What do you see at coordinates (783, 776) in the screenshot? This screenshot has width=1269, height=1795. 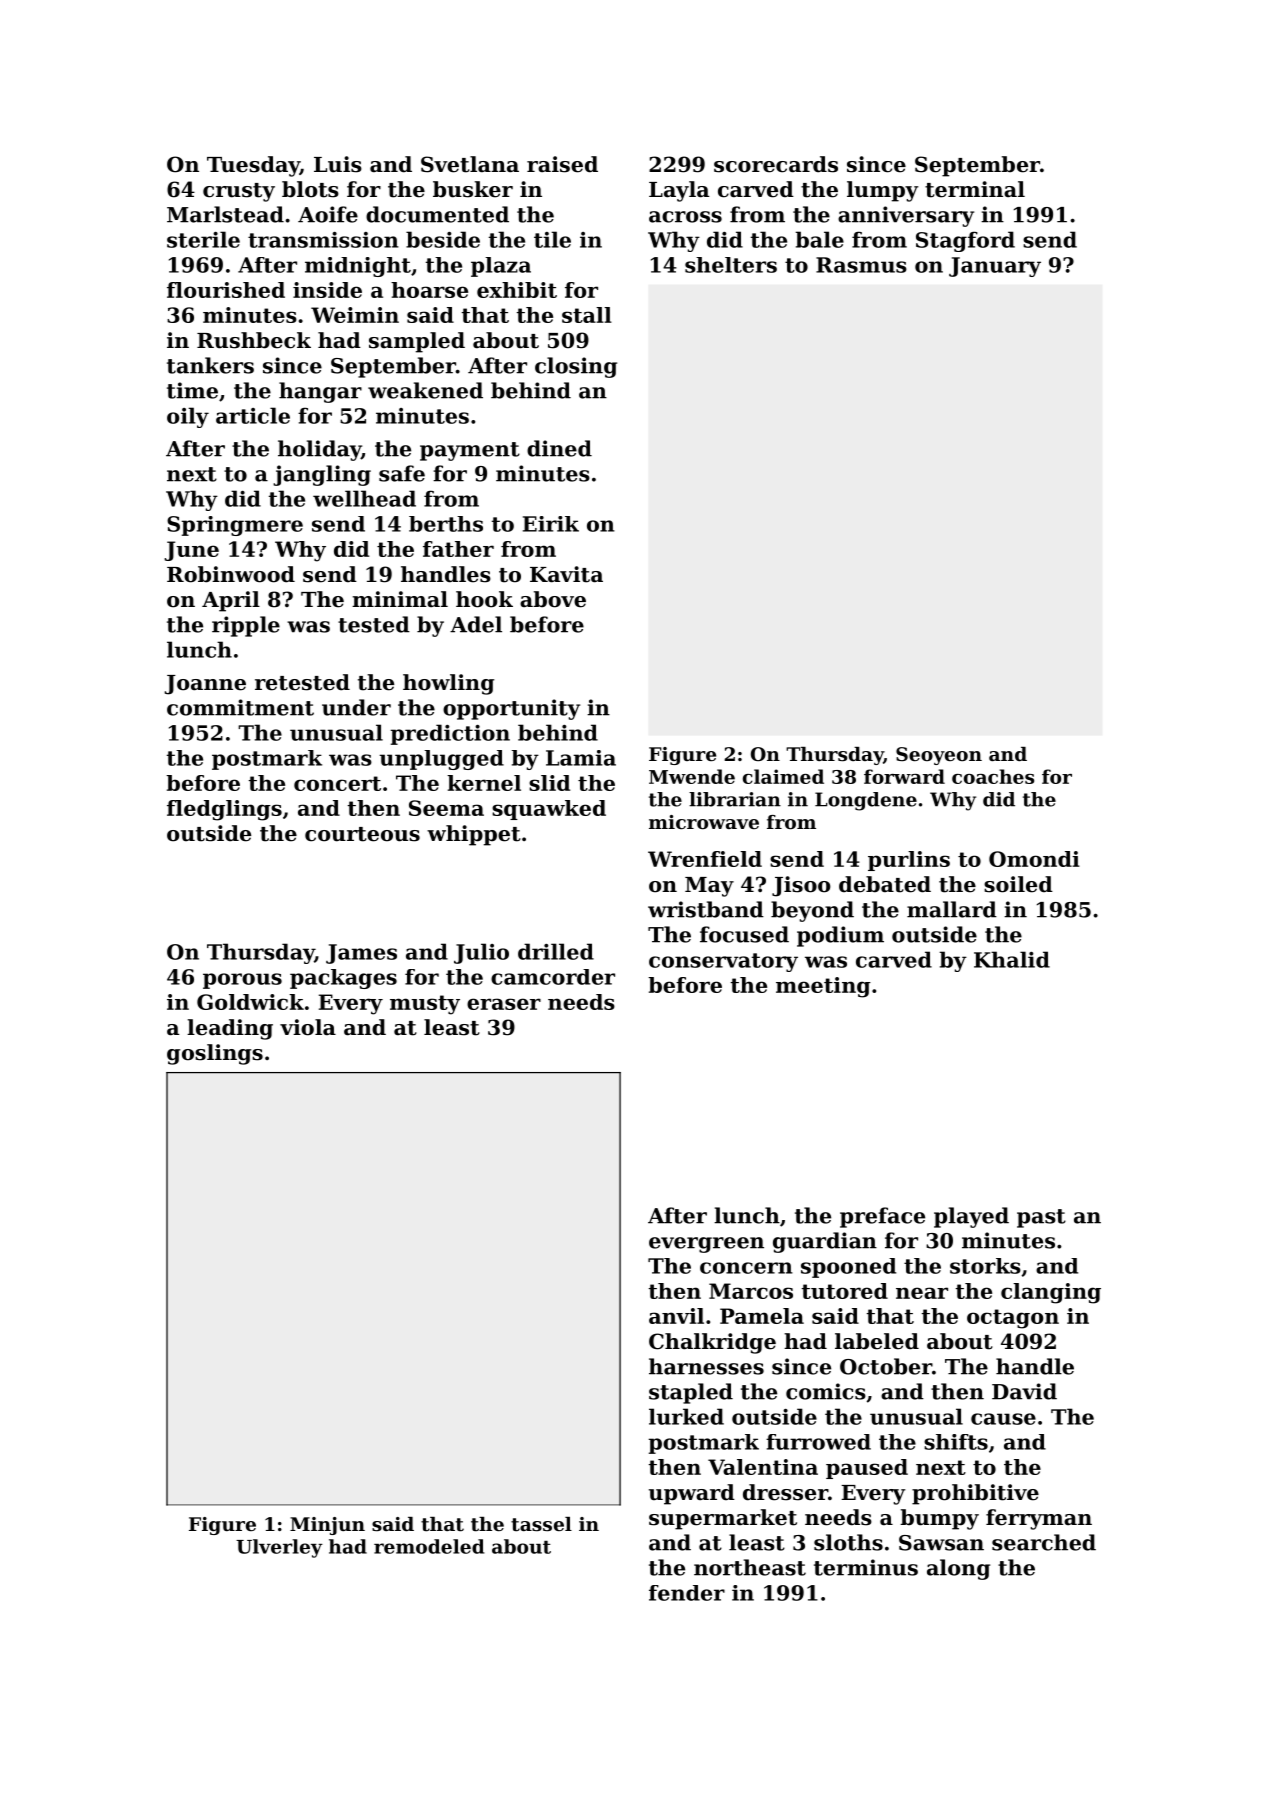 I see `claimed` at bounding box center [783, 776].
